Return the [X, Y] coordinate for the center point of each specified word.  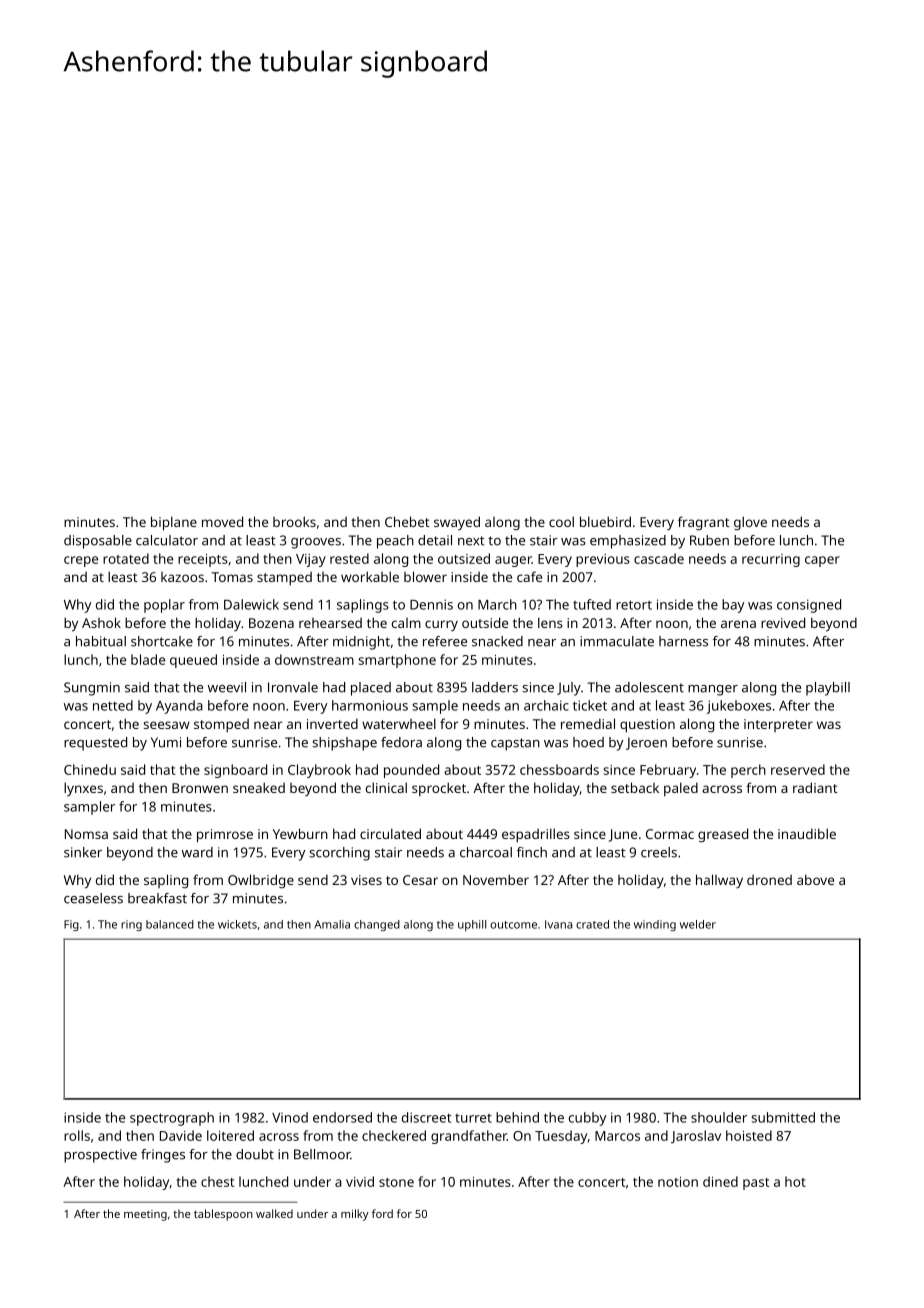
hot [795, 1181]
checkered [394, 1135]
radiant [815, 787]
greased [723, 835]
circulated [390, 833]
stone [396, 1182]
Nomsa [86, 834]
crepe [81, 561]
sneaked [259, 787]
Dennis [431, 604]
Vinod [290, 1117]
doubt [255, 1154]
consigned [809, 606]
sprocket [439, 789]
